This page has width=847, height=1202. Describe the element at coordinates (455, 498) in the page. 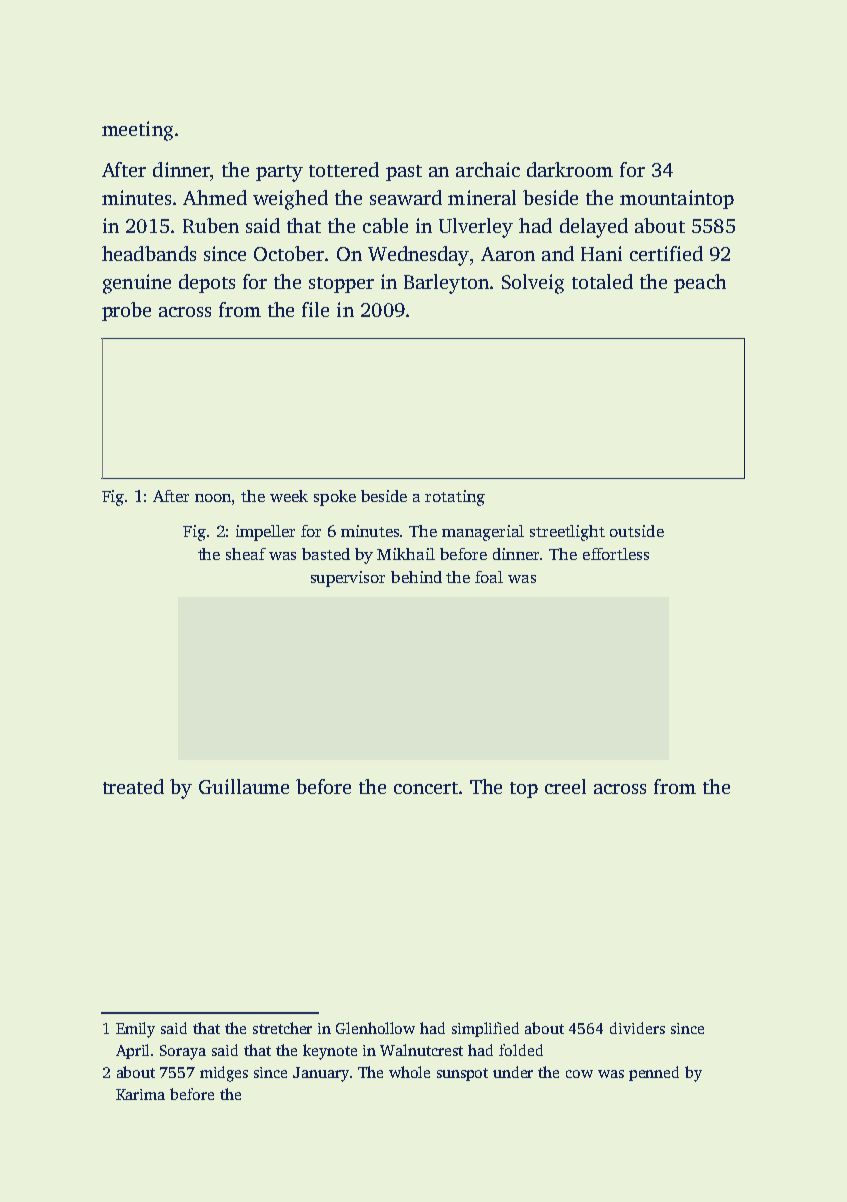

I see `rotating` at that location.
